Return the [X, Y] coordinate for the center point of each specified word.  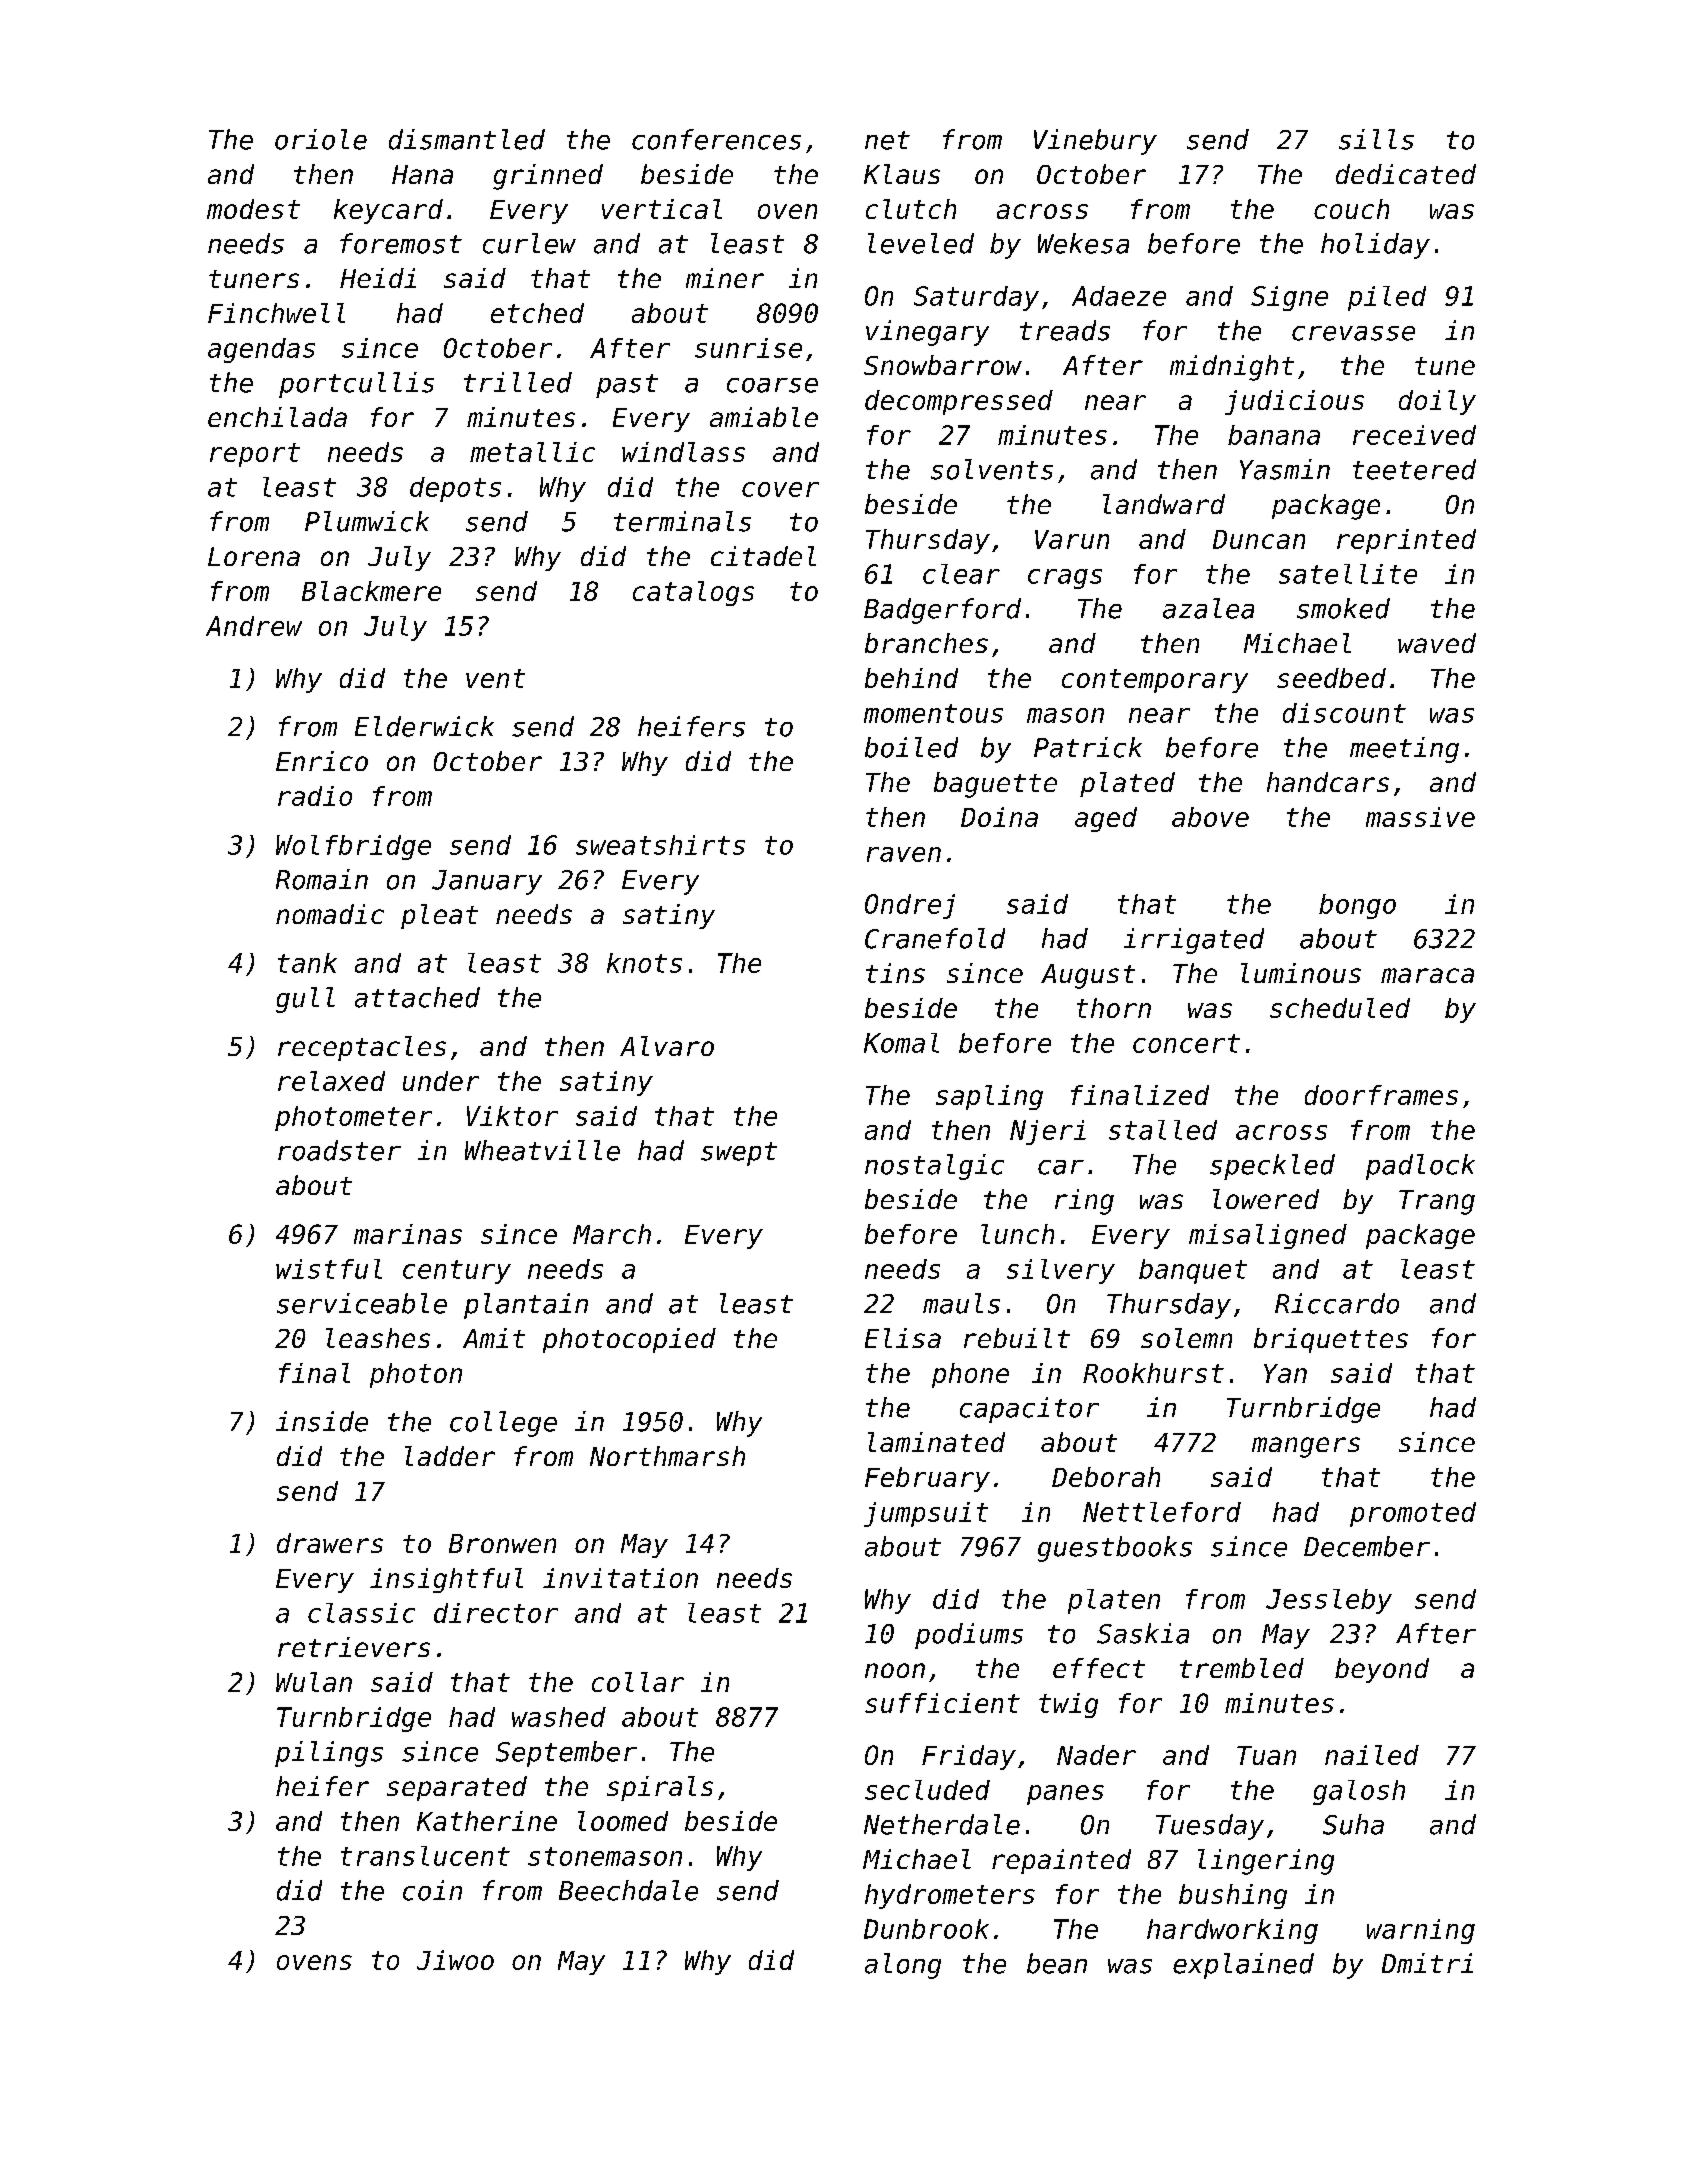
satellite [1348, 574]
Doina [999, 817]
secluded [927, 1790]
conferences [716, 139]
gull [305, 1000]
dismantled [467, 139]
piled [1387, 298]
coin [432, 1890]
